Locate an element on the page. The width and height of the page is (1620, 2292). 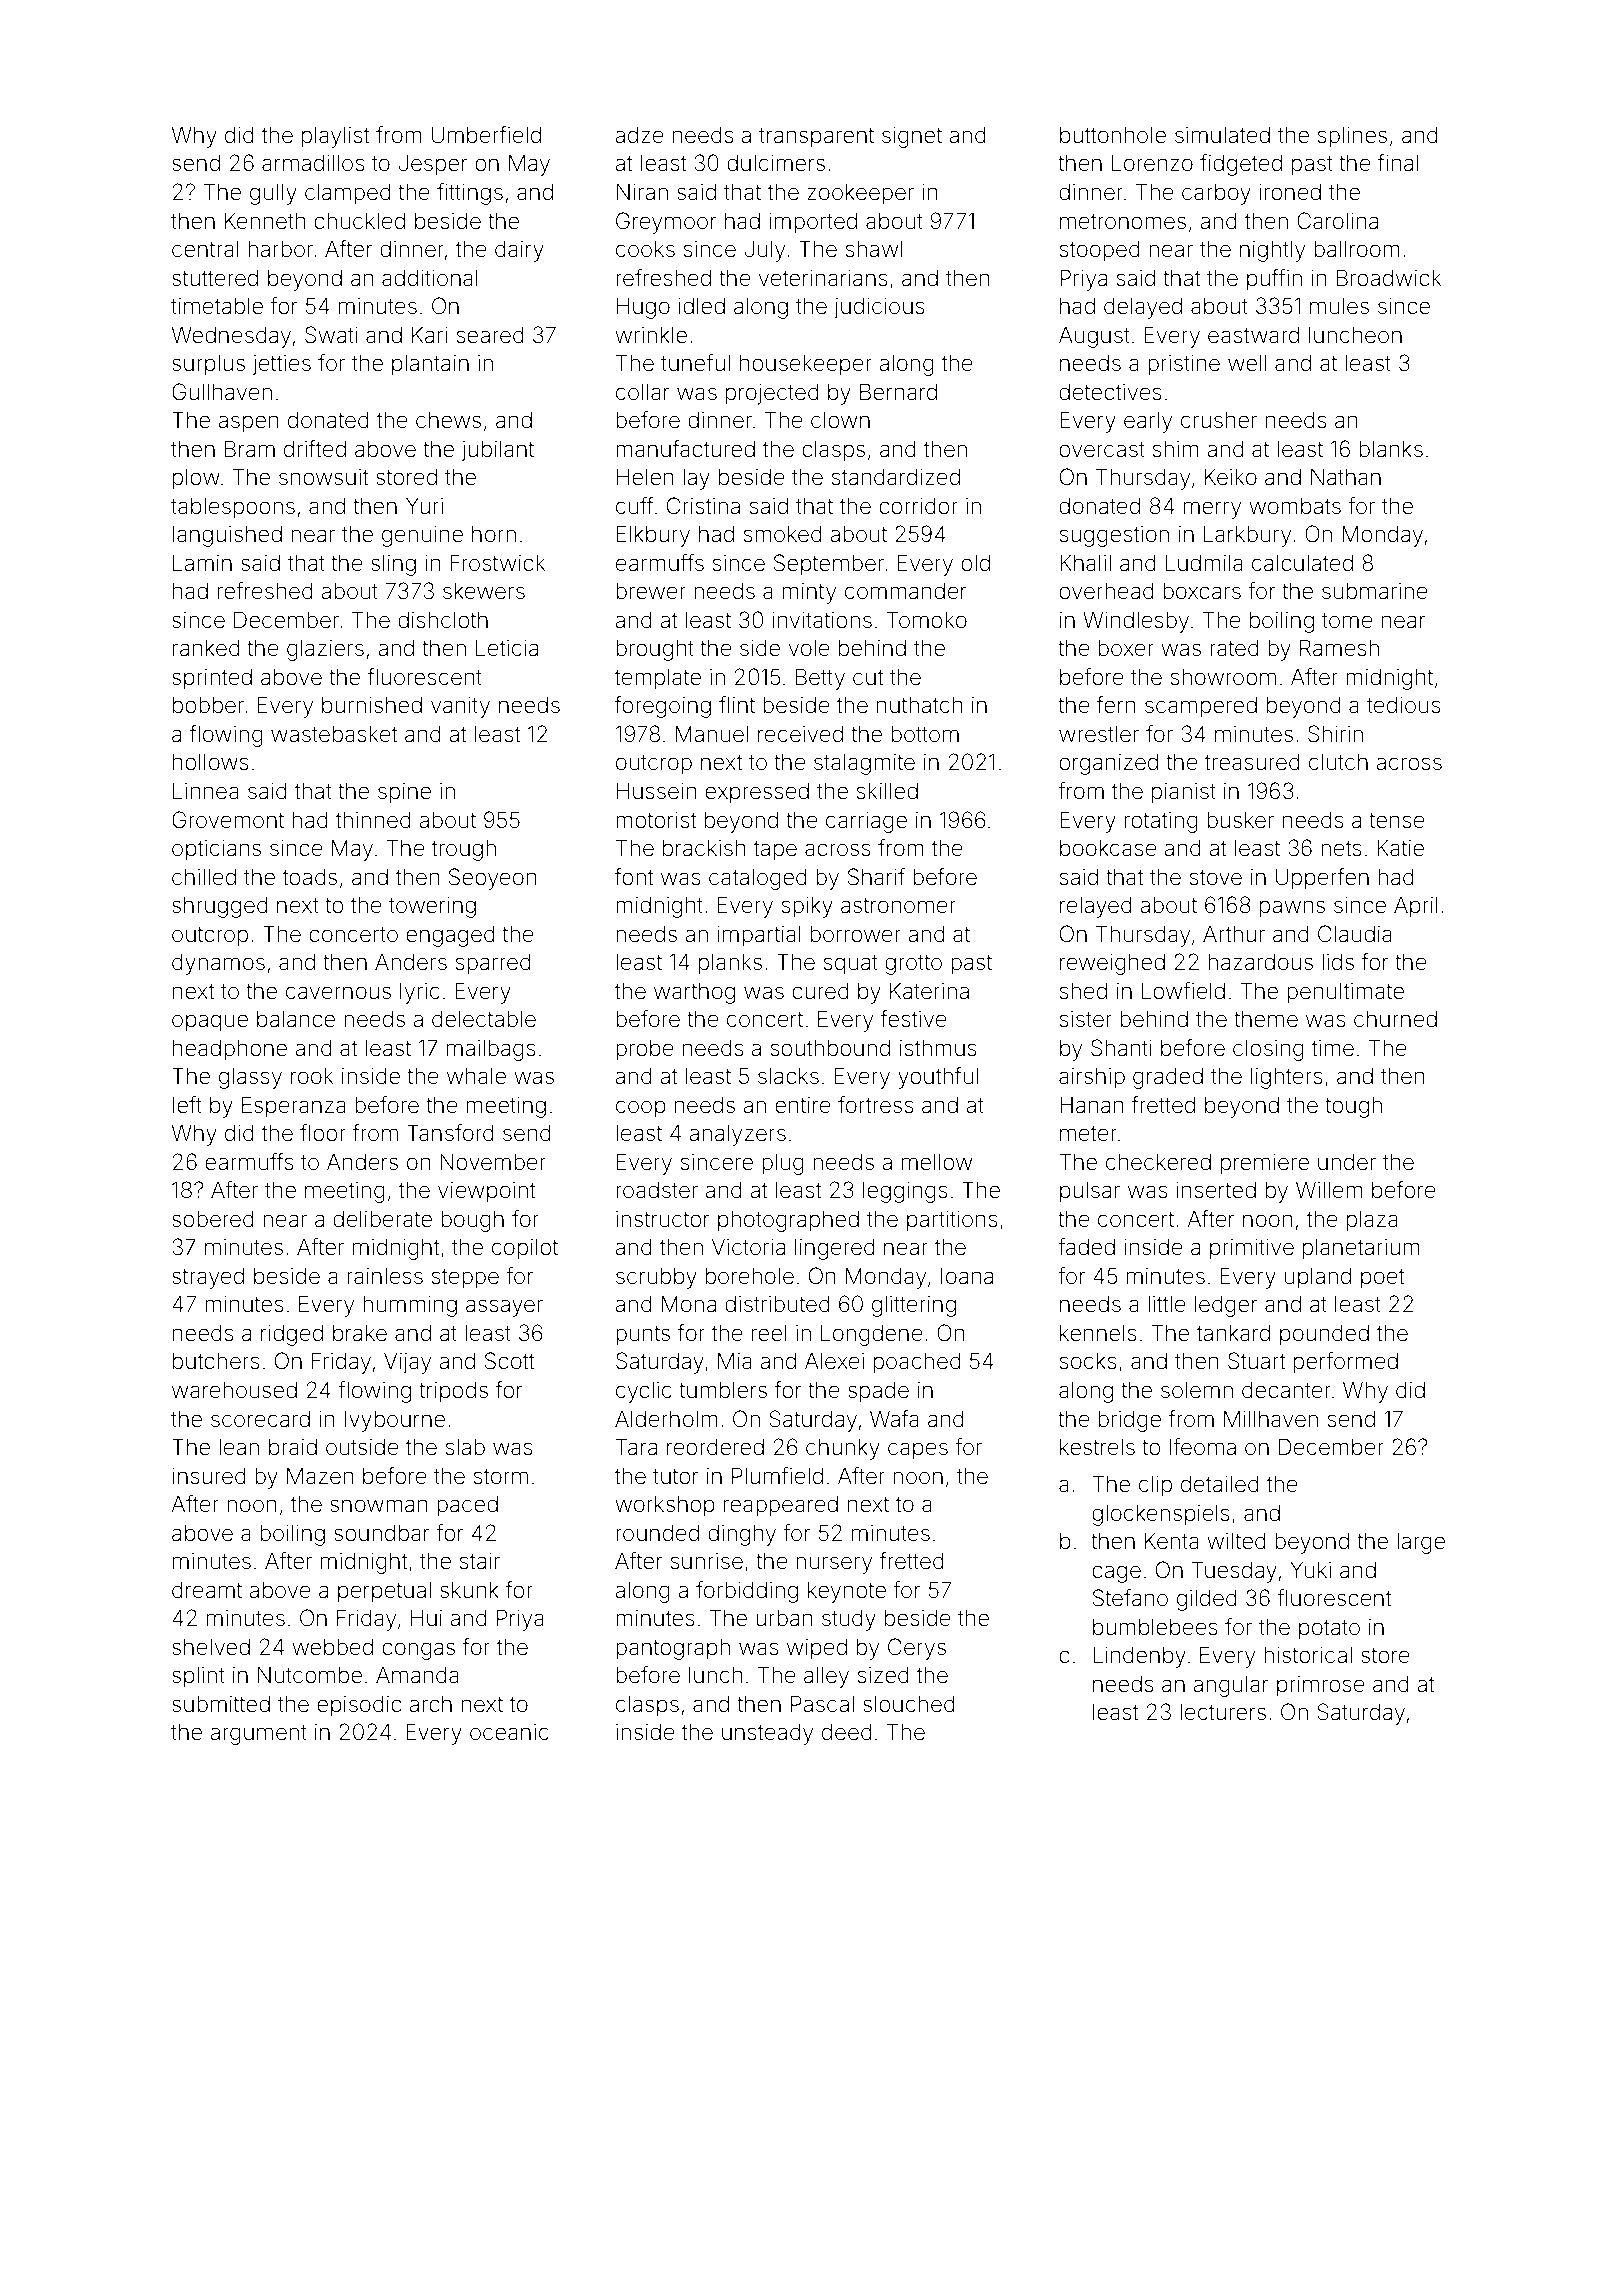
unsteady is located at coordinates (767, 1734).
